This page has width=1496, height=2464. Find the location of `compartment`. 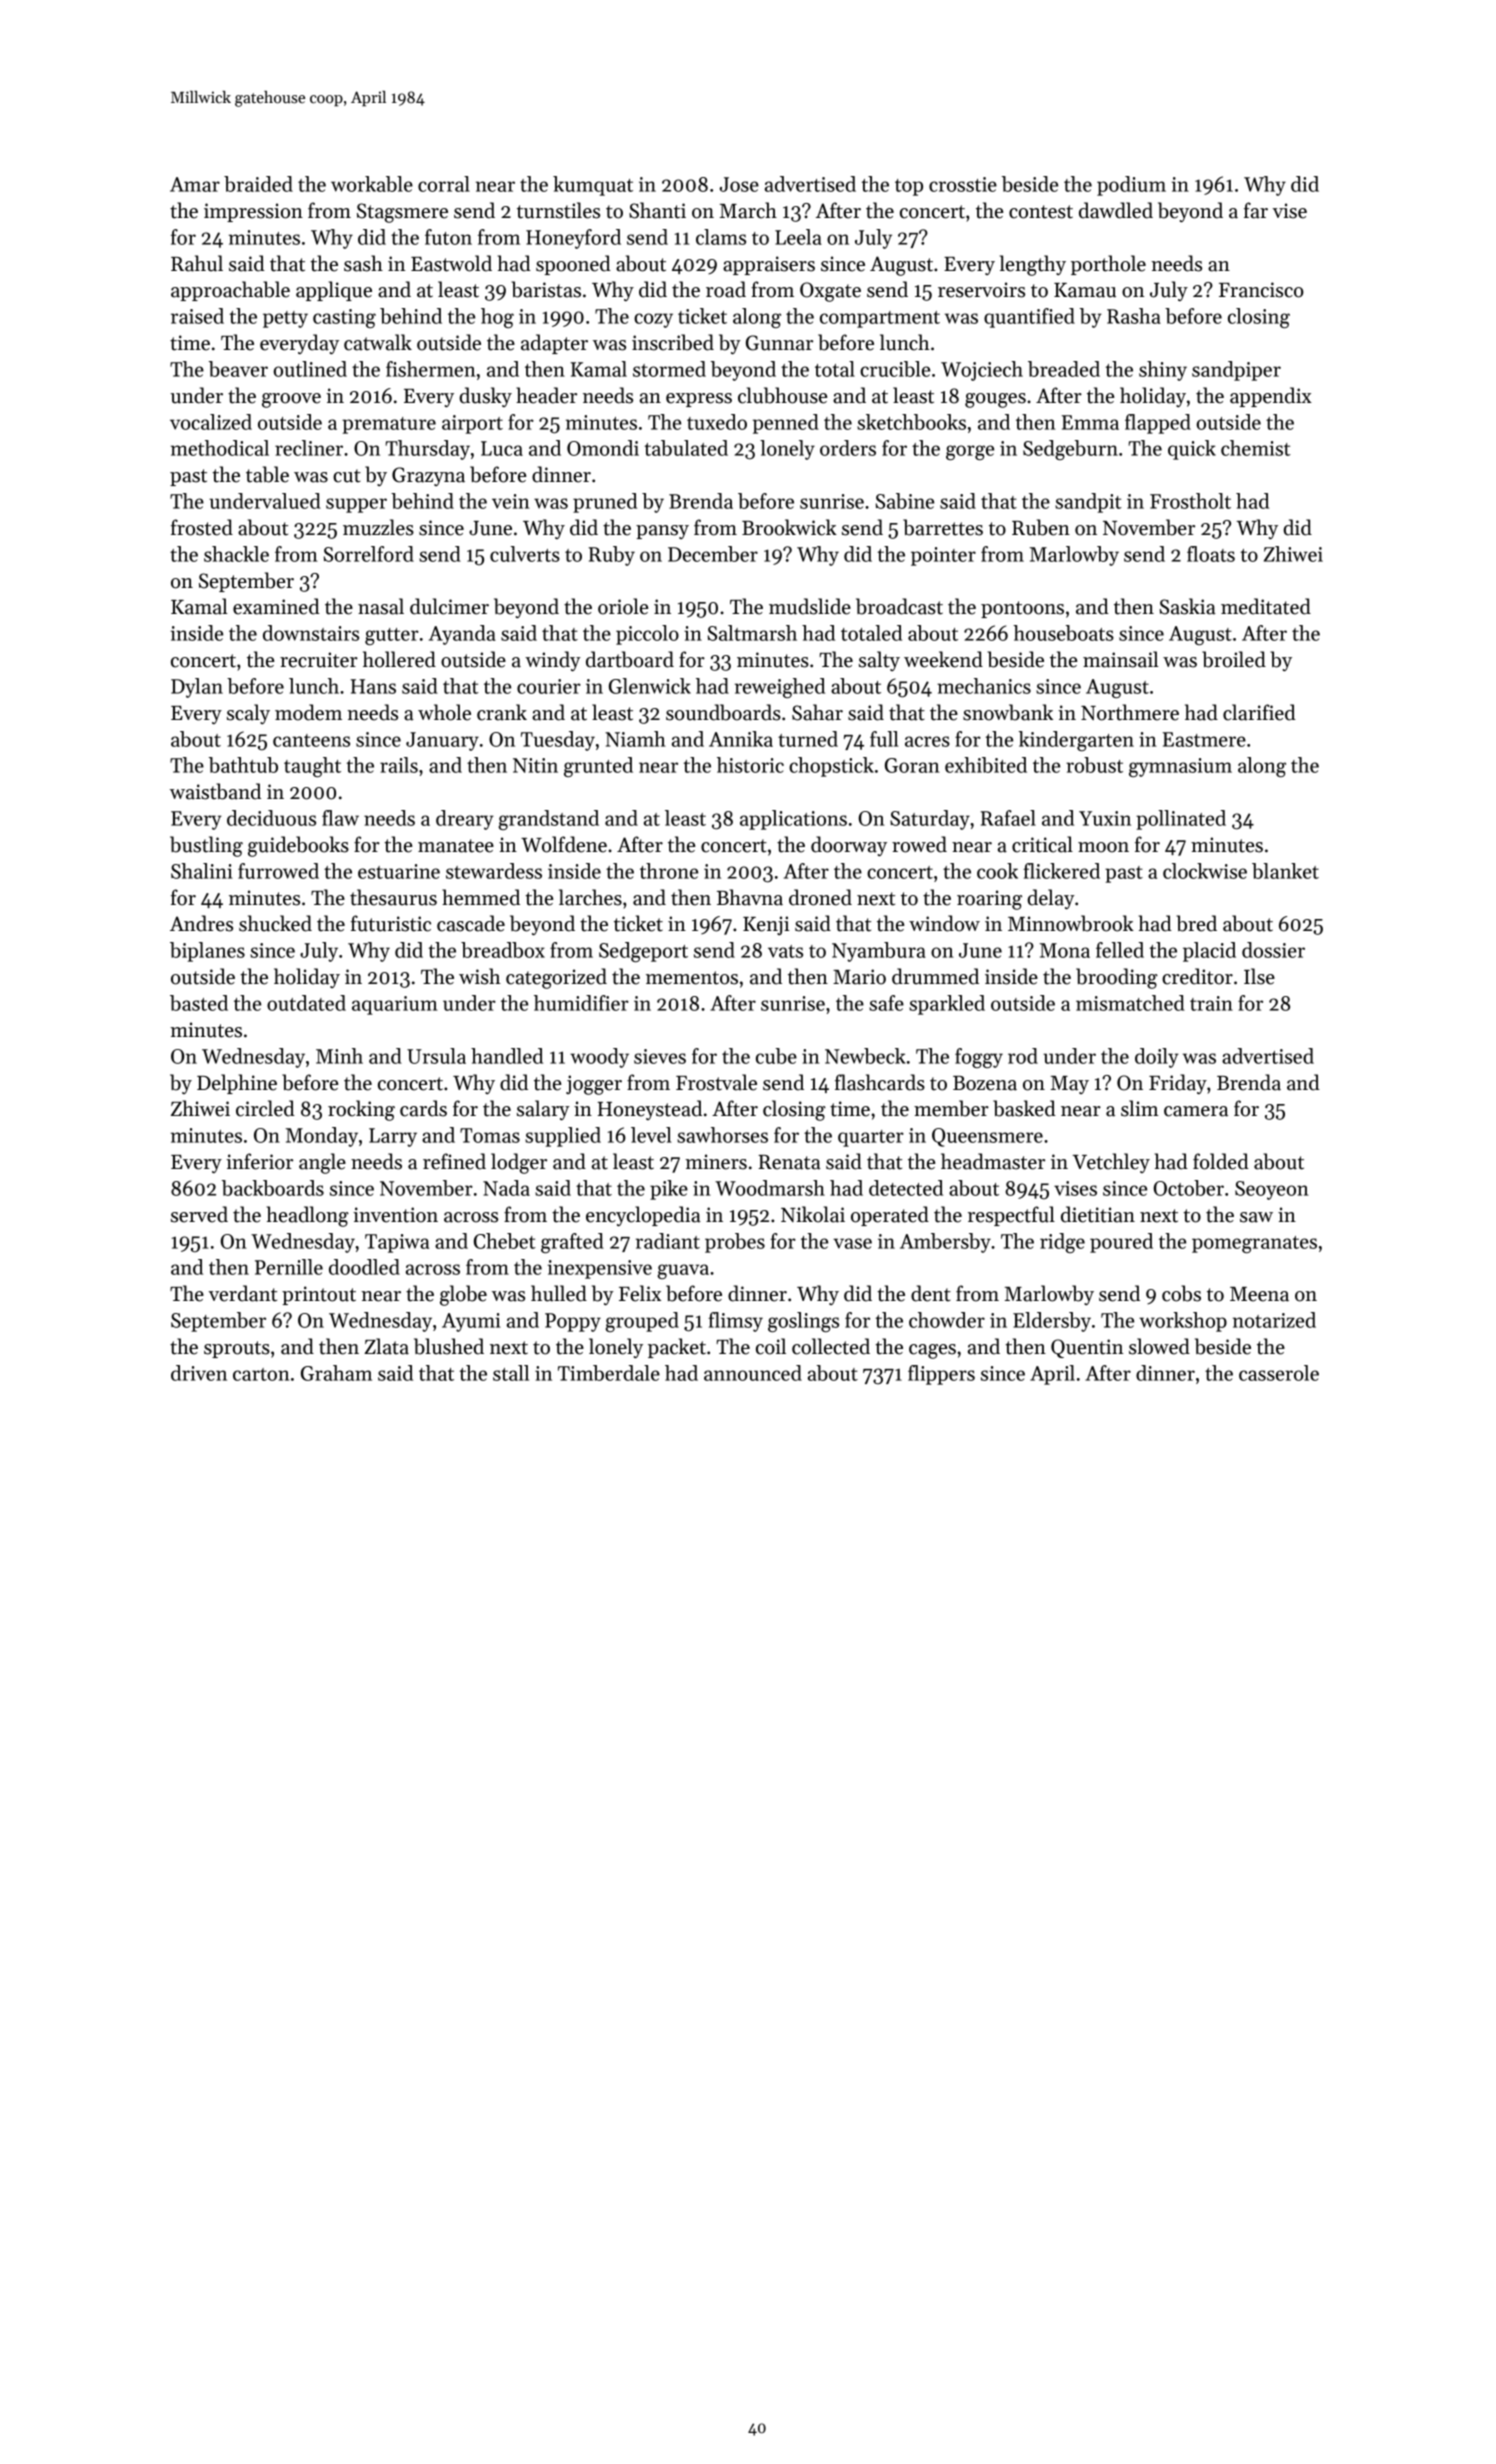

compartment is located at coordinates (880, 319).
